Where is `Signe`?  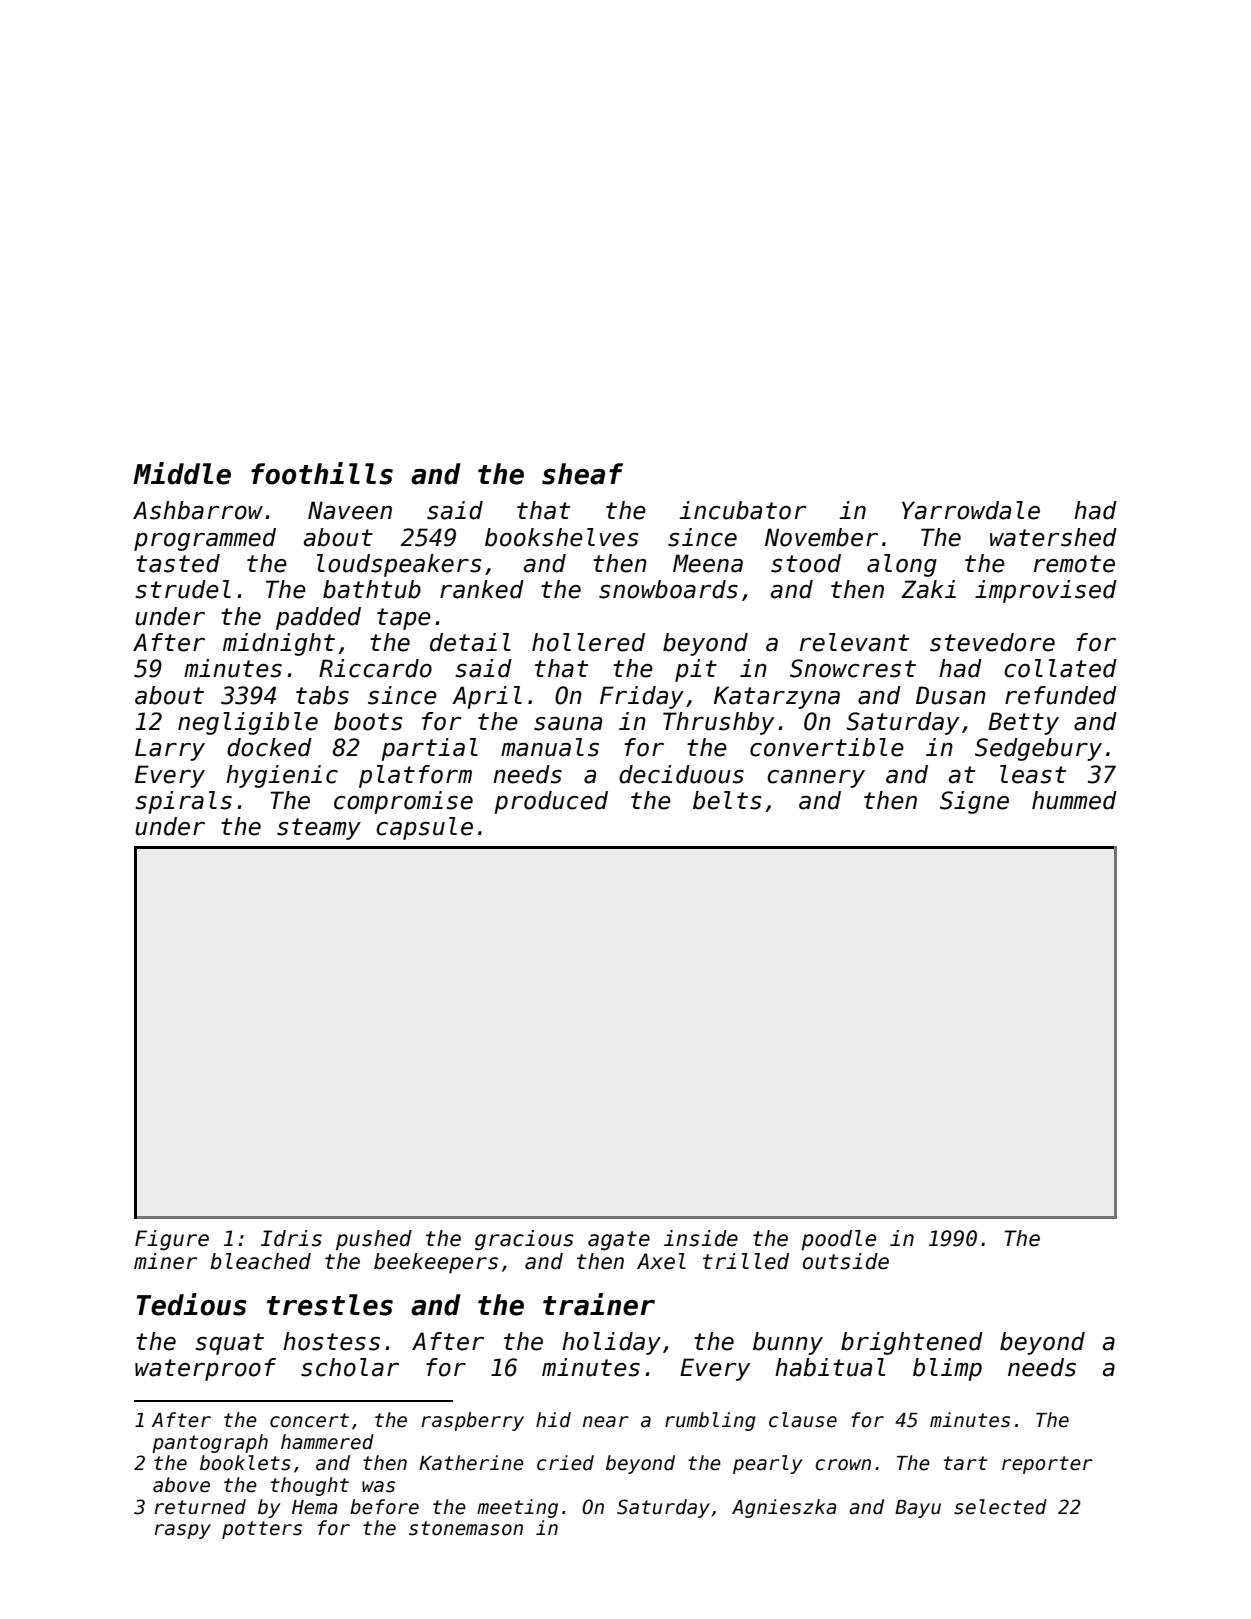 Signe is located at coordinates (974, 802).
